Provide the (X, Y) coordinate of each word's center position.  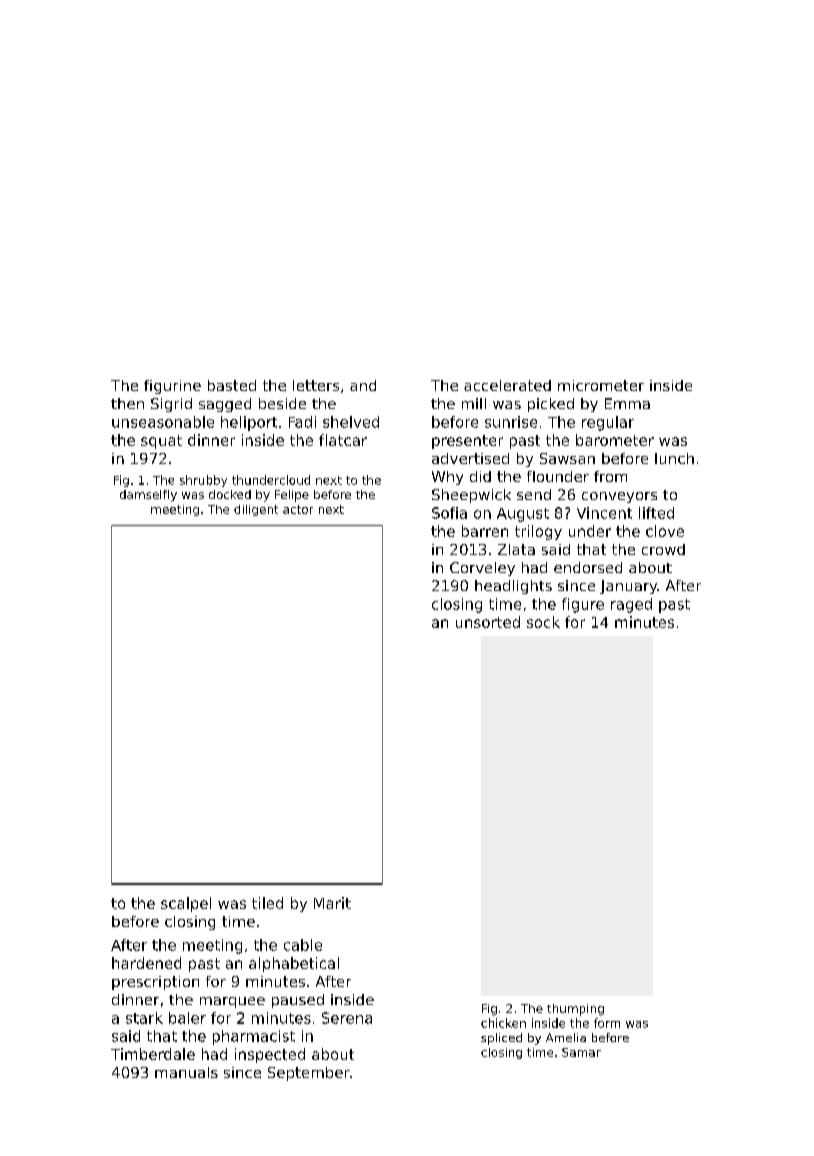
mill (474, 403)
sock (543, 622)
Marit (332, 903)
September (309, 1074)
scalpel (186, 904)
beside (282, 403)
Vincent (604, 513)
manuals (186, 1072)
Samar (581, 1052)
